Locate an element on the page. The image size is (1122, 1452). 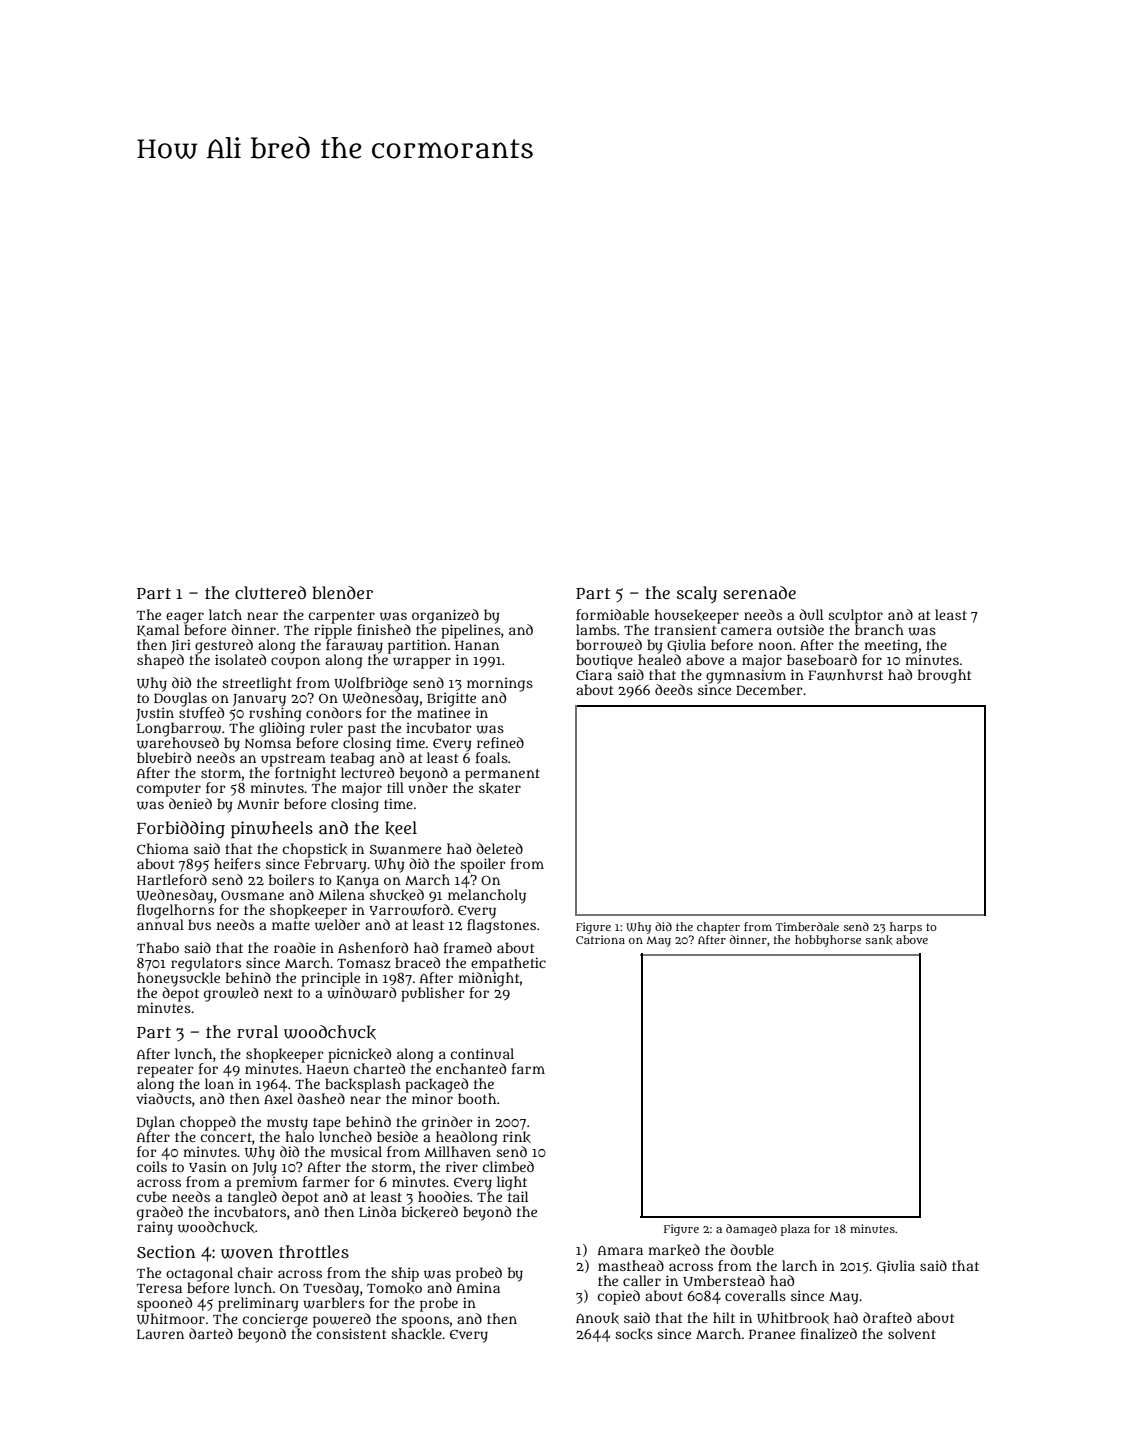
scaly is located at coordinates (697, 594).
